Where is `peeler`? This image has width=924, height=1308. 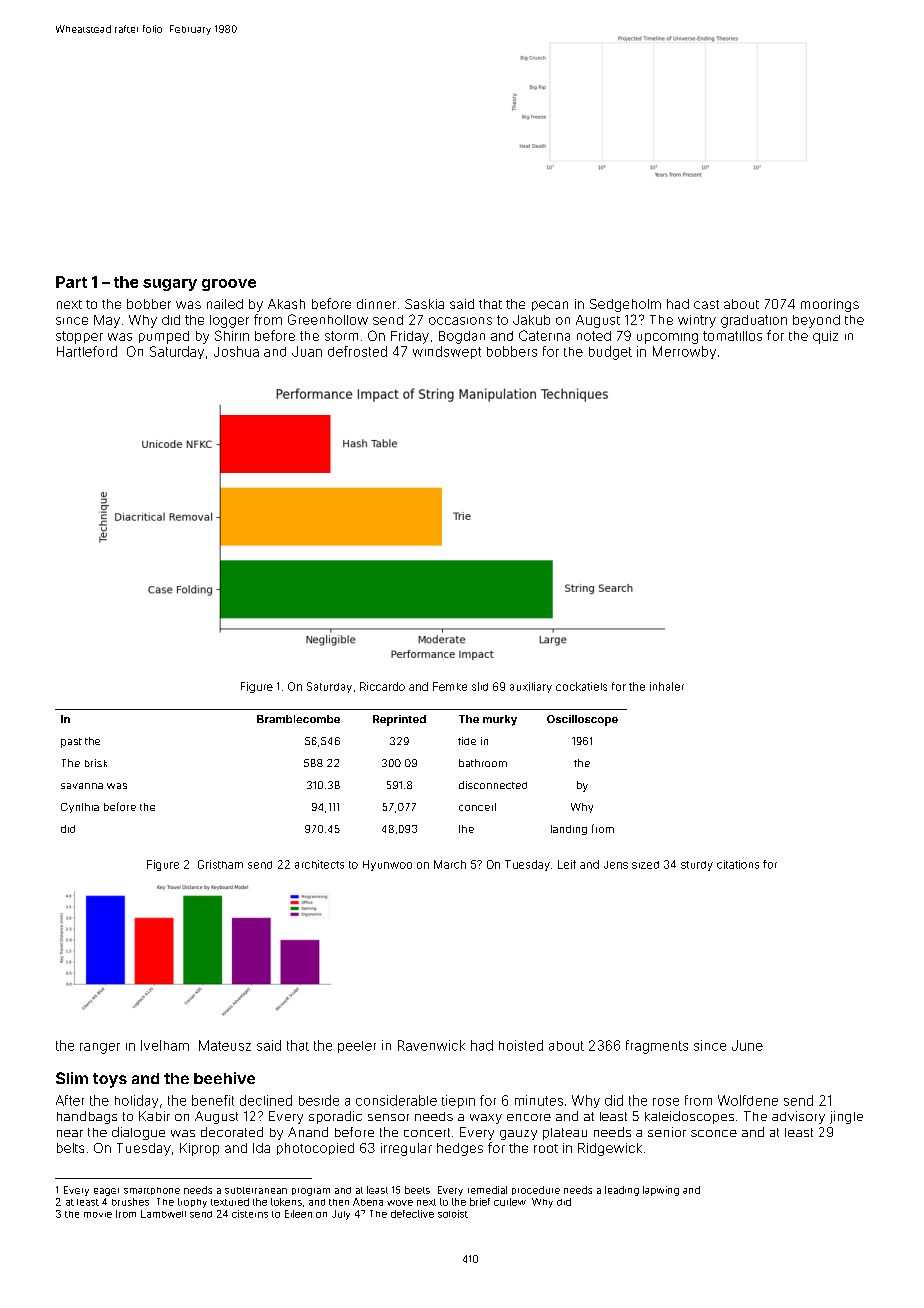
peeler is located at coordinates (357, 1047).
